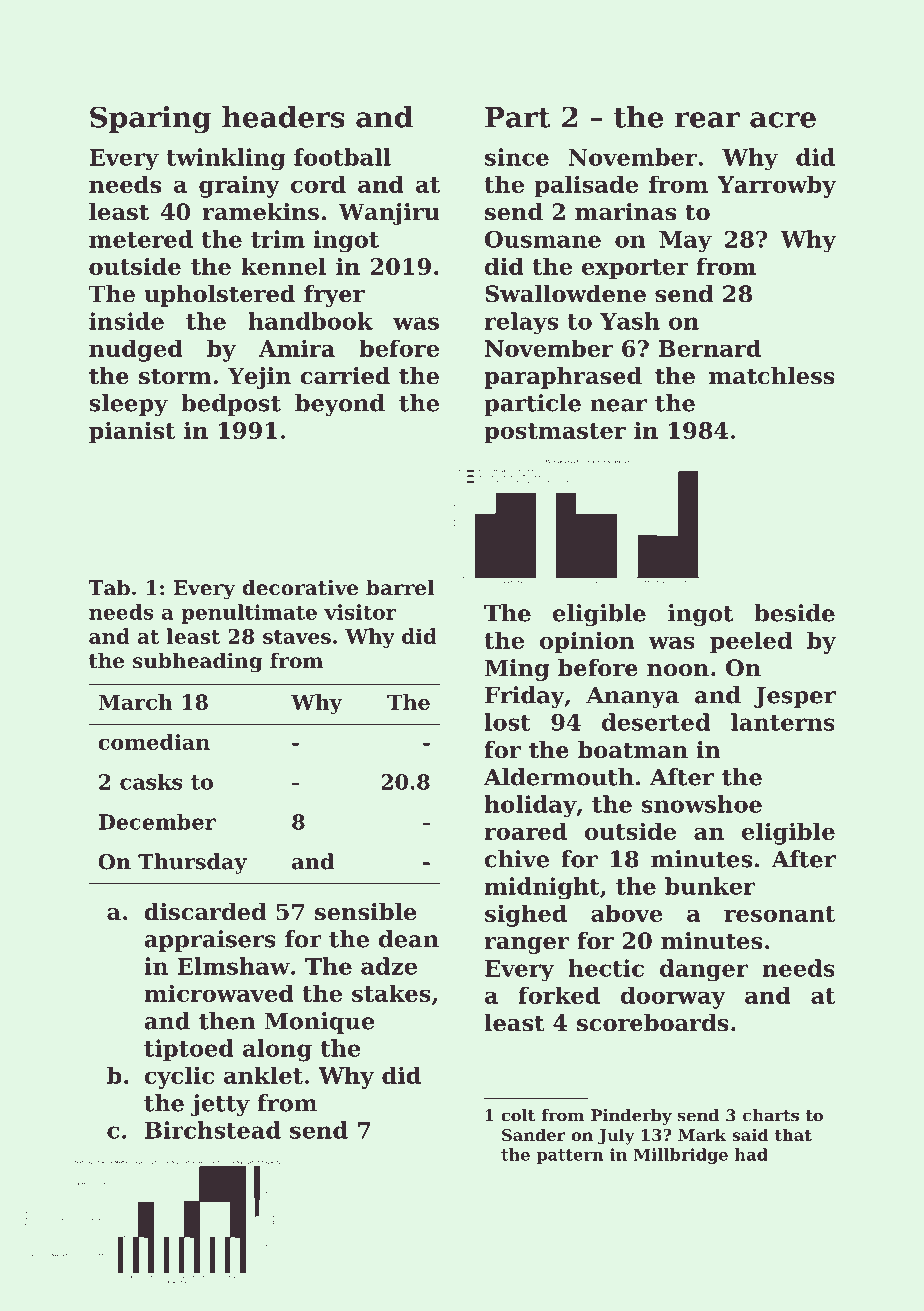 This document has height=1311, width=924. I want to click on that, so click(793, 1134).
